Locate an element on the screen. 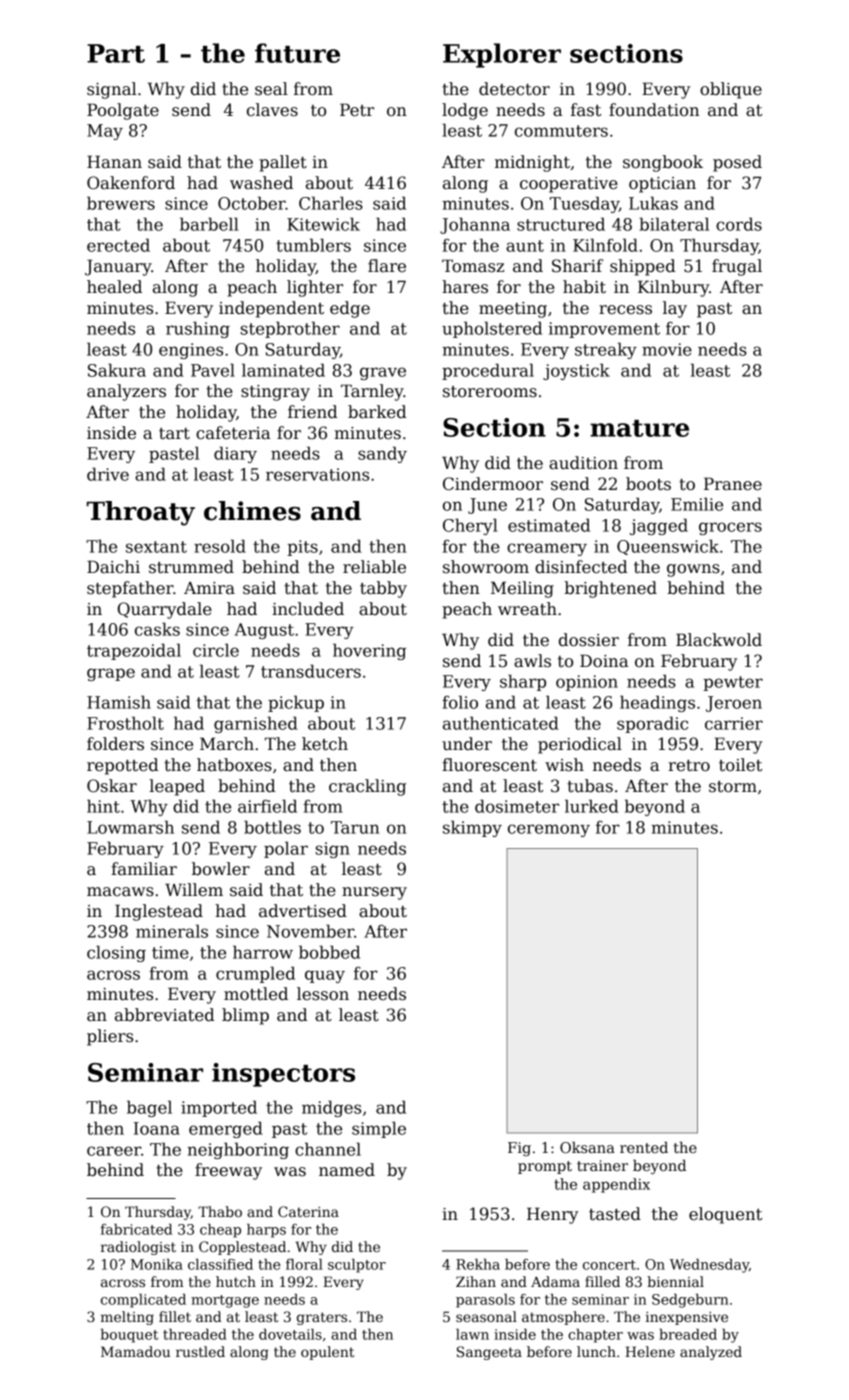 This screenshot has width=849, height=1400. Pavel is located at coordinates (213, 370).
